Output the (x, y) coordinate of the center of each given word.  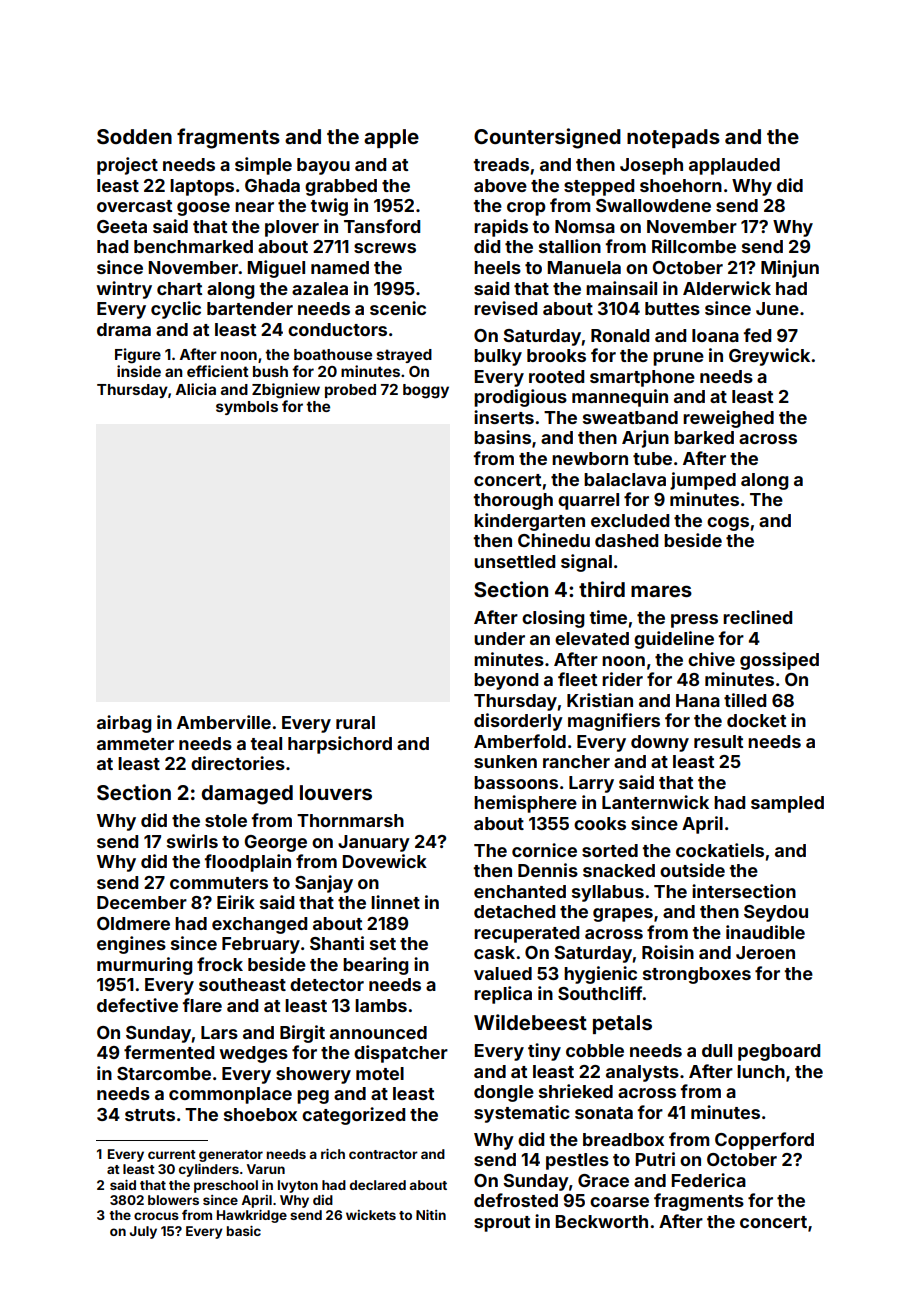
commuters (219, 883)
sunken (505, 761)
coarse (619, 1202)
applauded (734, 166)
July (143, 1232)
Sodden (134, 136)
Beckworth (601, 1221)
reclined (757, 617)
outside (692, 870)
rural (355, 722)
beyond (506, 681)
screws (385, 248)
